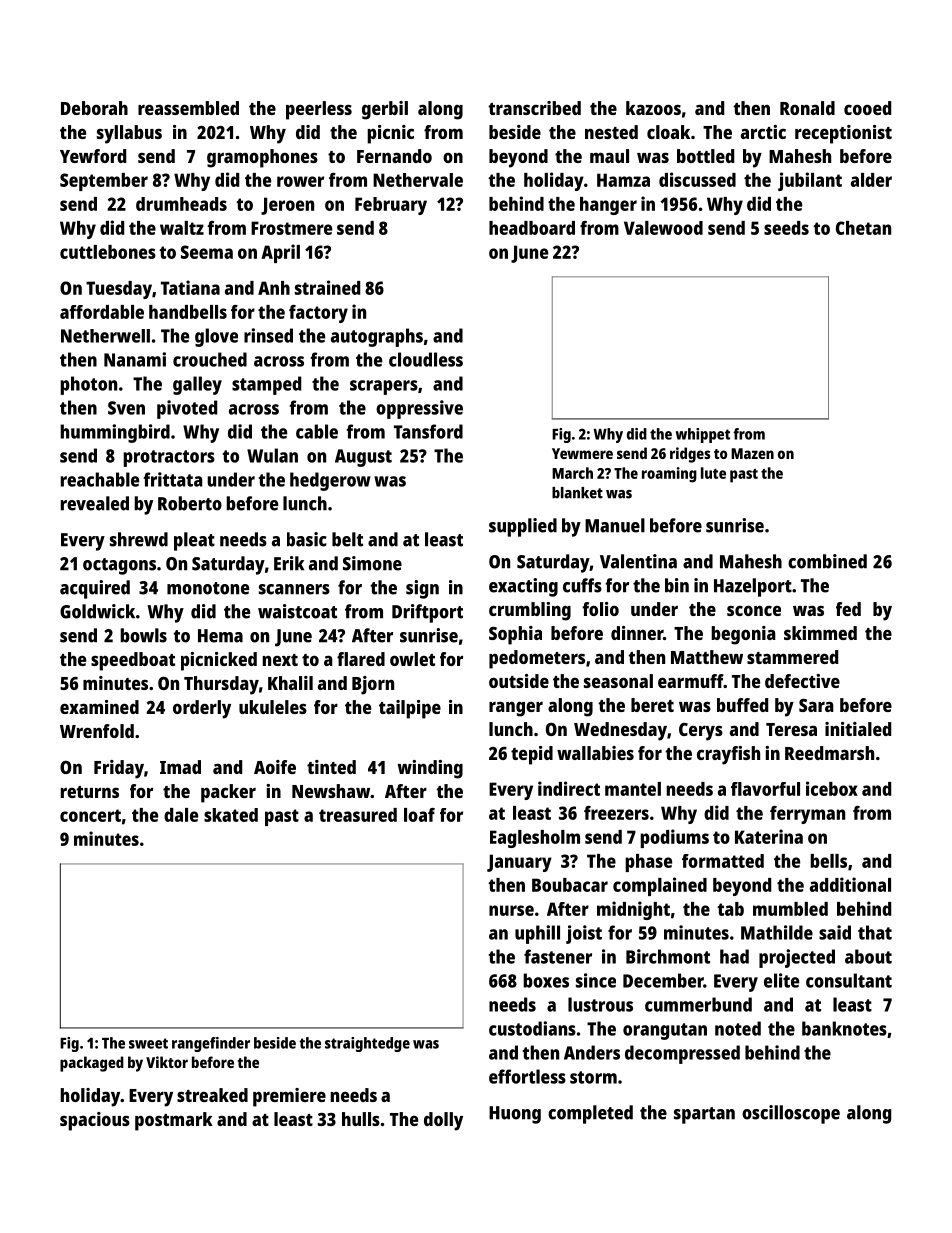 Image resolution: width=952 pixels, height=1233 pixels. I want to click on photon, so click(88, 385).
